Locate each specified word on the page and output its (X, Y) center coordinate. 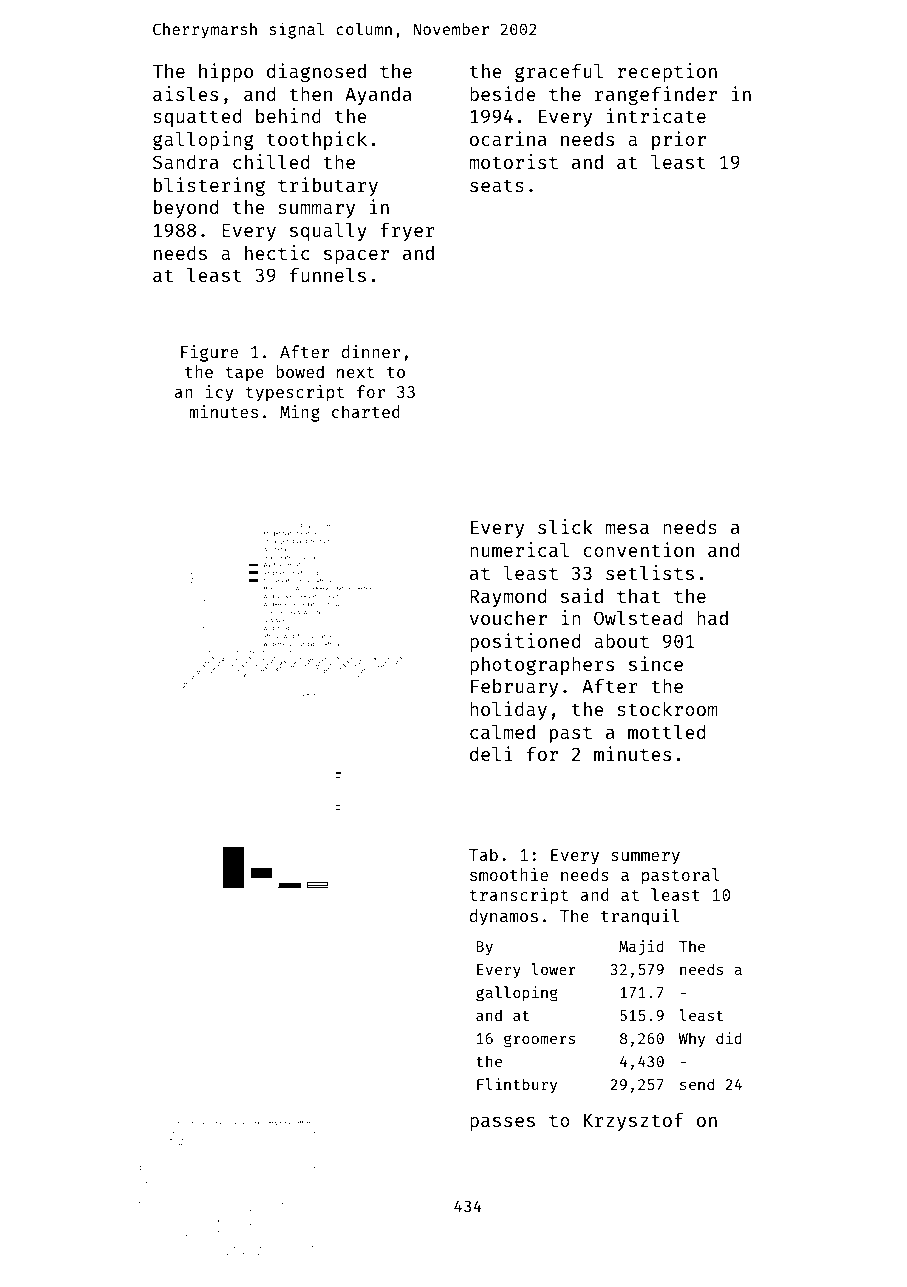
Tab (483, 854)
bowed (300, 371)
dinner (370, 351)
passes (502, 1124)
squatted (197, 118)
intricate (656, 115)
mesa (627, 529)
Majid (641, 948)
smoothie (509, 874)
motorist (513, 161)
